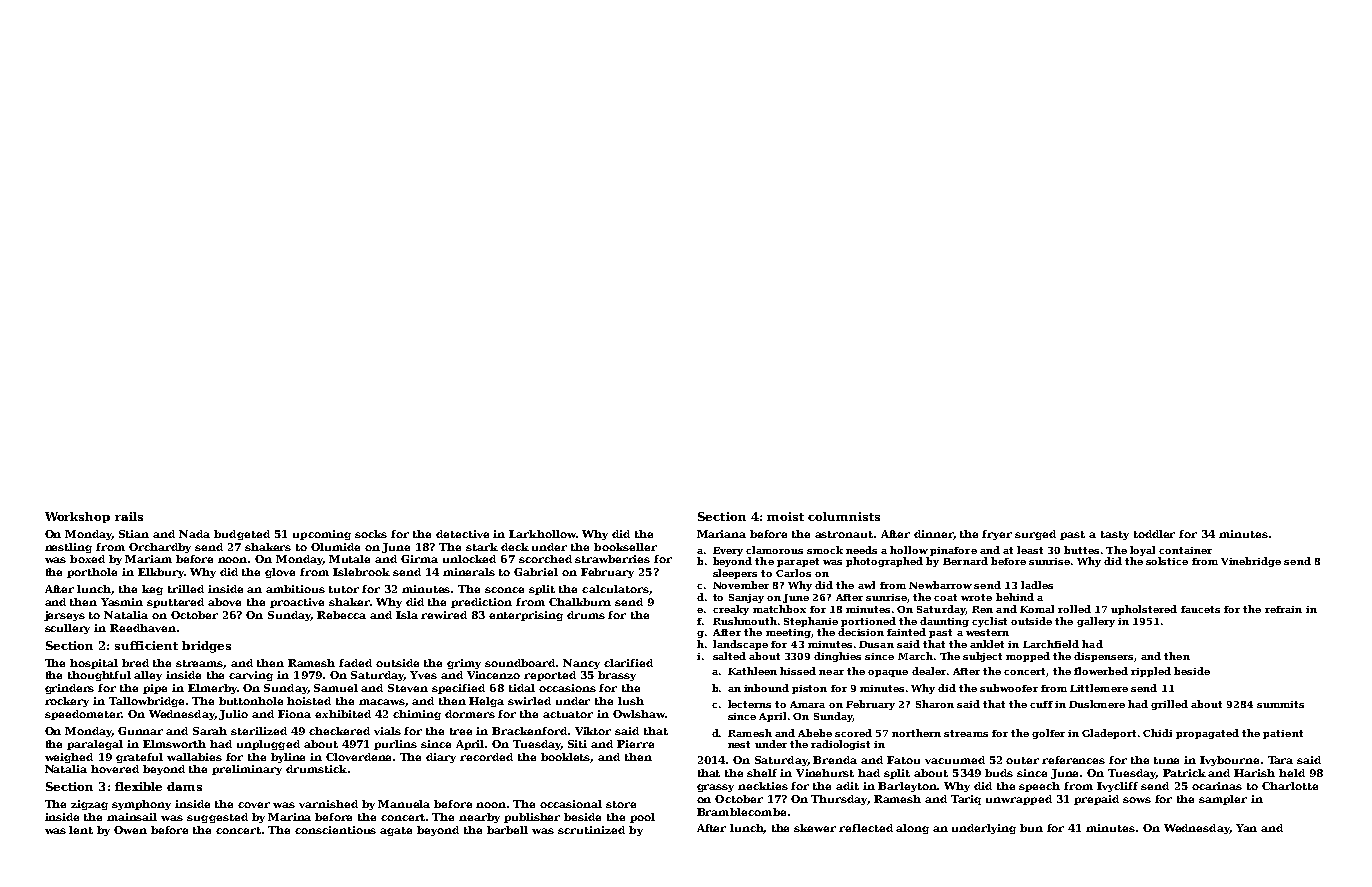  What do you see at coordinates (67, 629) in the screenshot?
I see `scullery` at bounding box center [67, 629].
